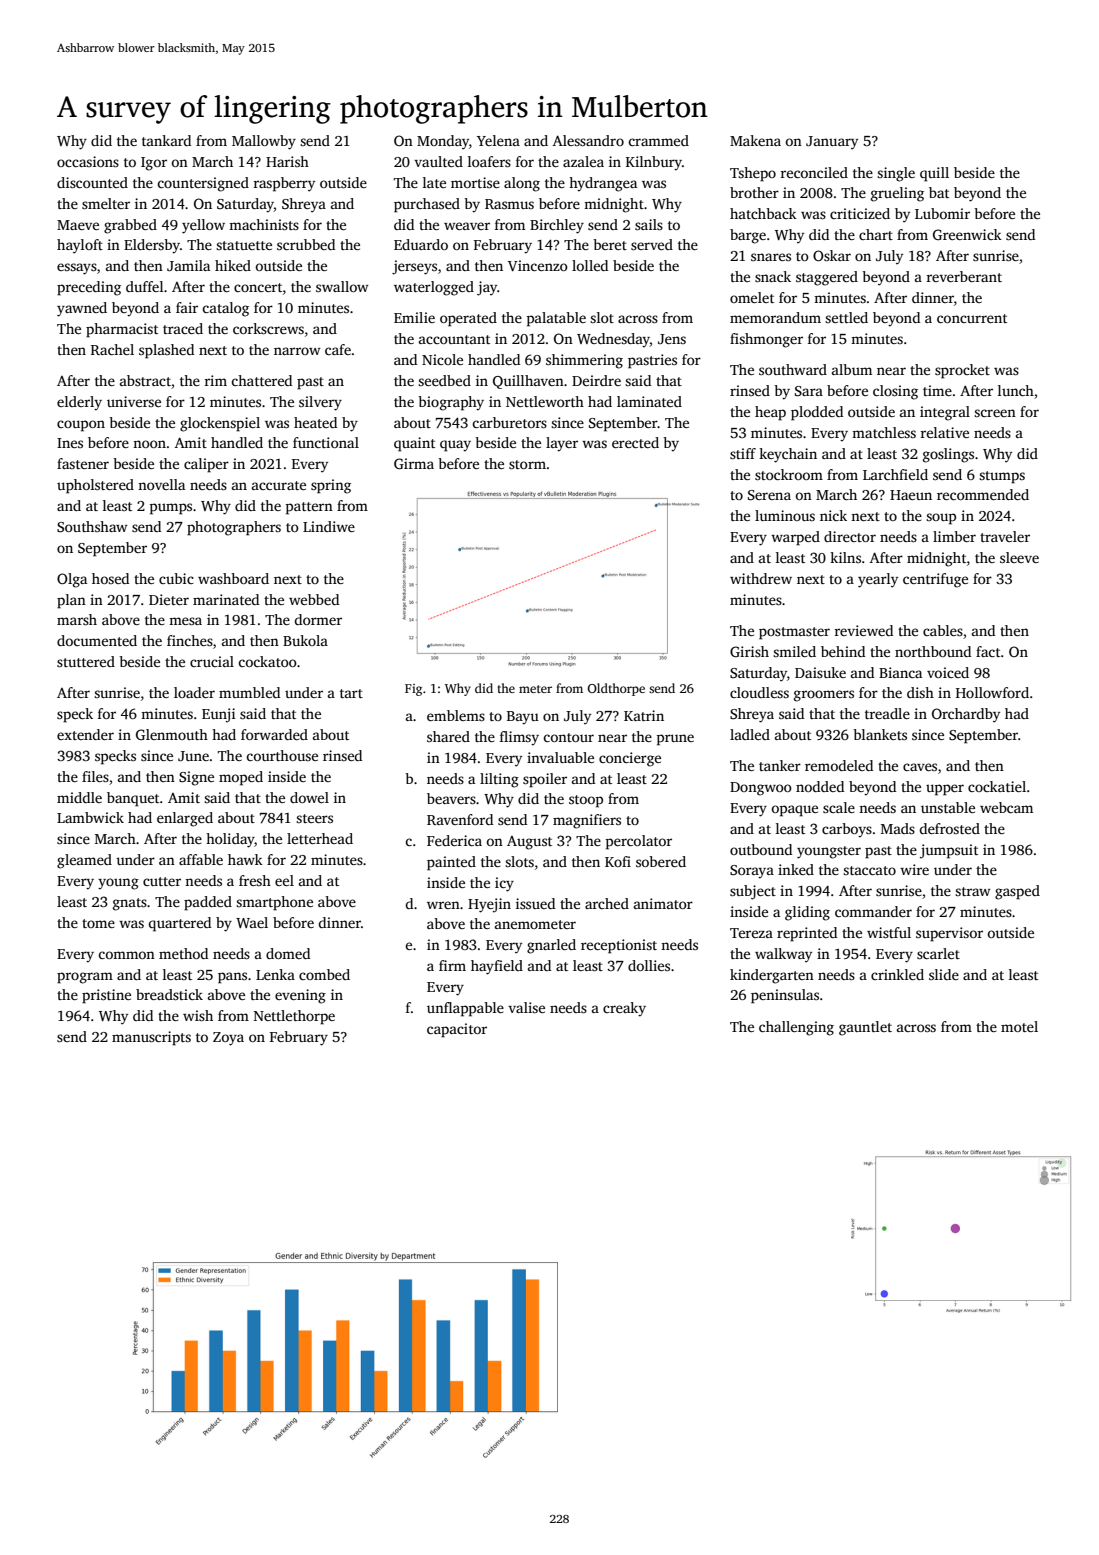 The height and width of the document is (1555, 1099). Describe the element at coordinates (1006, 807) in the document. I see `webcam` at that location.
